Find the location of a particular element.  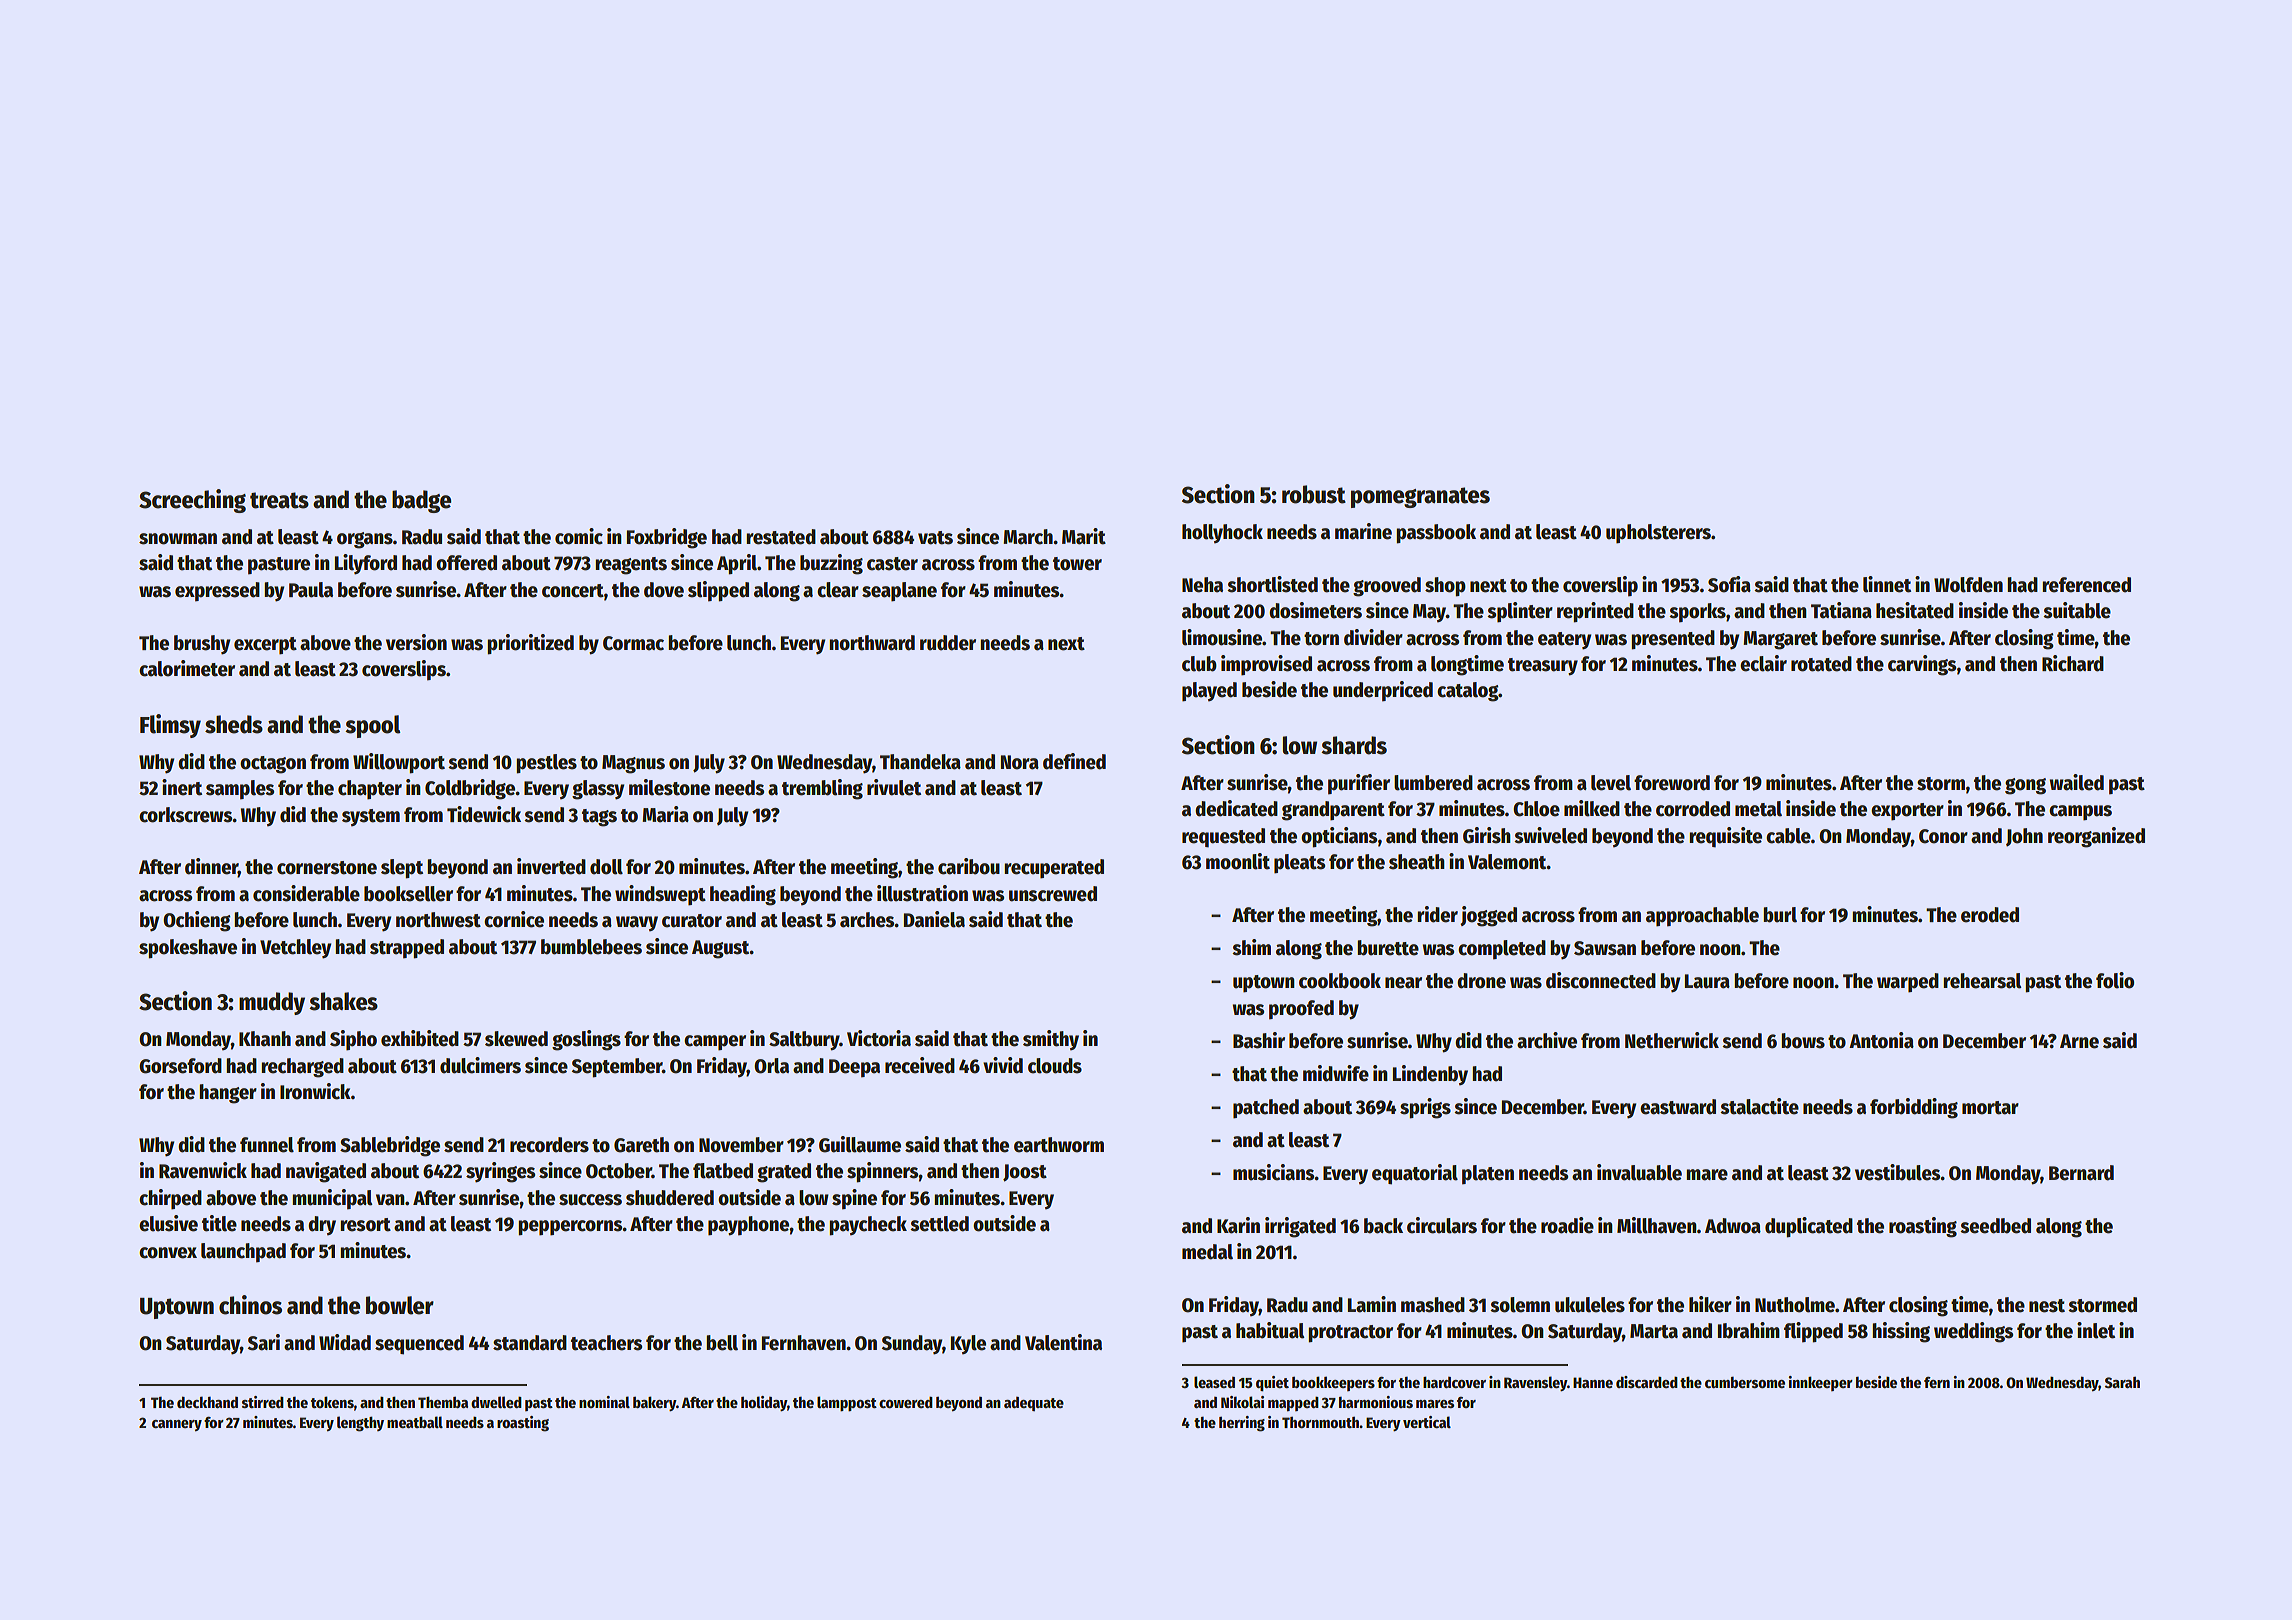

Sari is located at coordinates (264, 1342).
